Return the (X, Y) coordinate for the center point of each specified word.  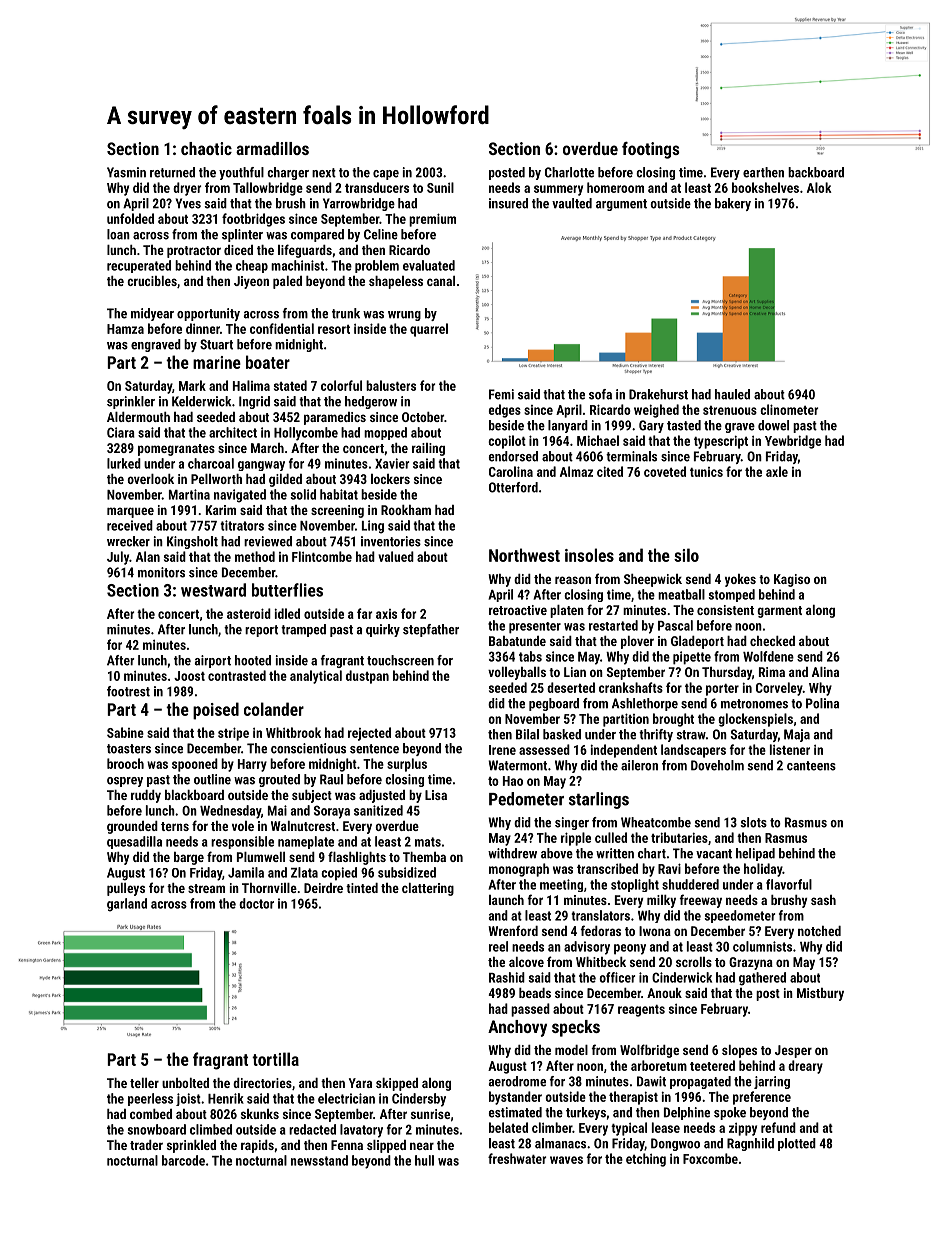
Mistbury (820, 994)
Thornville (269, 888)
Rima (772, 672)
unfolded (130, 218)
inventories (391, 541)
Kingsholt (192, 542)
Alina (825, 672)
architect (233, 432)
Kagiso (792, 580)
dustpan (367, 677)
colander (274, 709)
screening (337, 511)
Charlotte (569, 172)
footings (651, 150)
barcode (183, 1160)
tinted (362, 888)
